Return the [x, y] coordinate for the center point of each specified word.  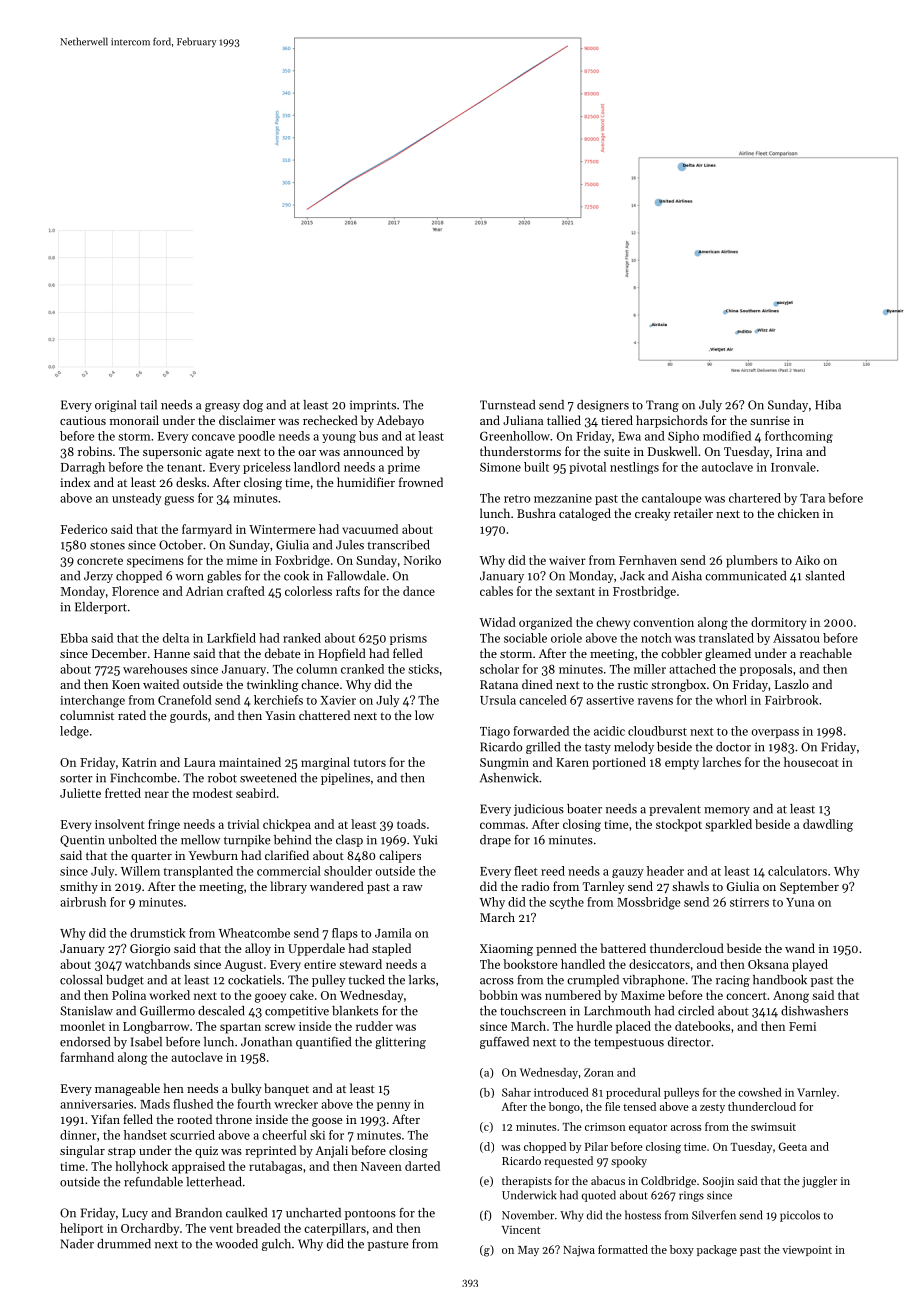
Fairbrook [792, 700]
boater [584, 809]
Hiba [828, 405]
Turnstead [507, 405]
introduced [561, 1092]
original [115, 406]
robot [222, 778]
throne [234, 1119]
